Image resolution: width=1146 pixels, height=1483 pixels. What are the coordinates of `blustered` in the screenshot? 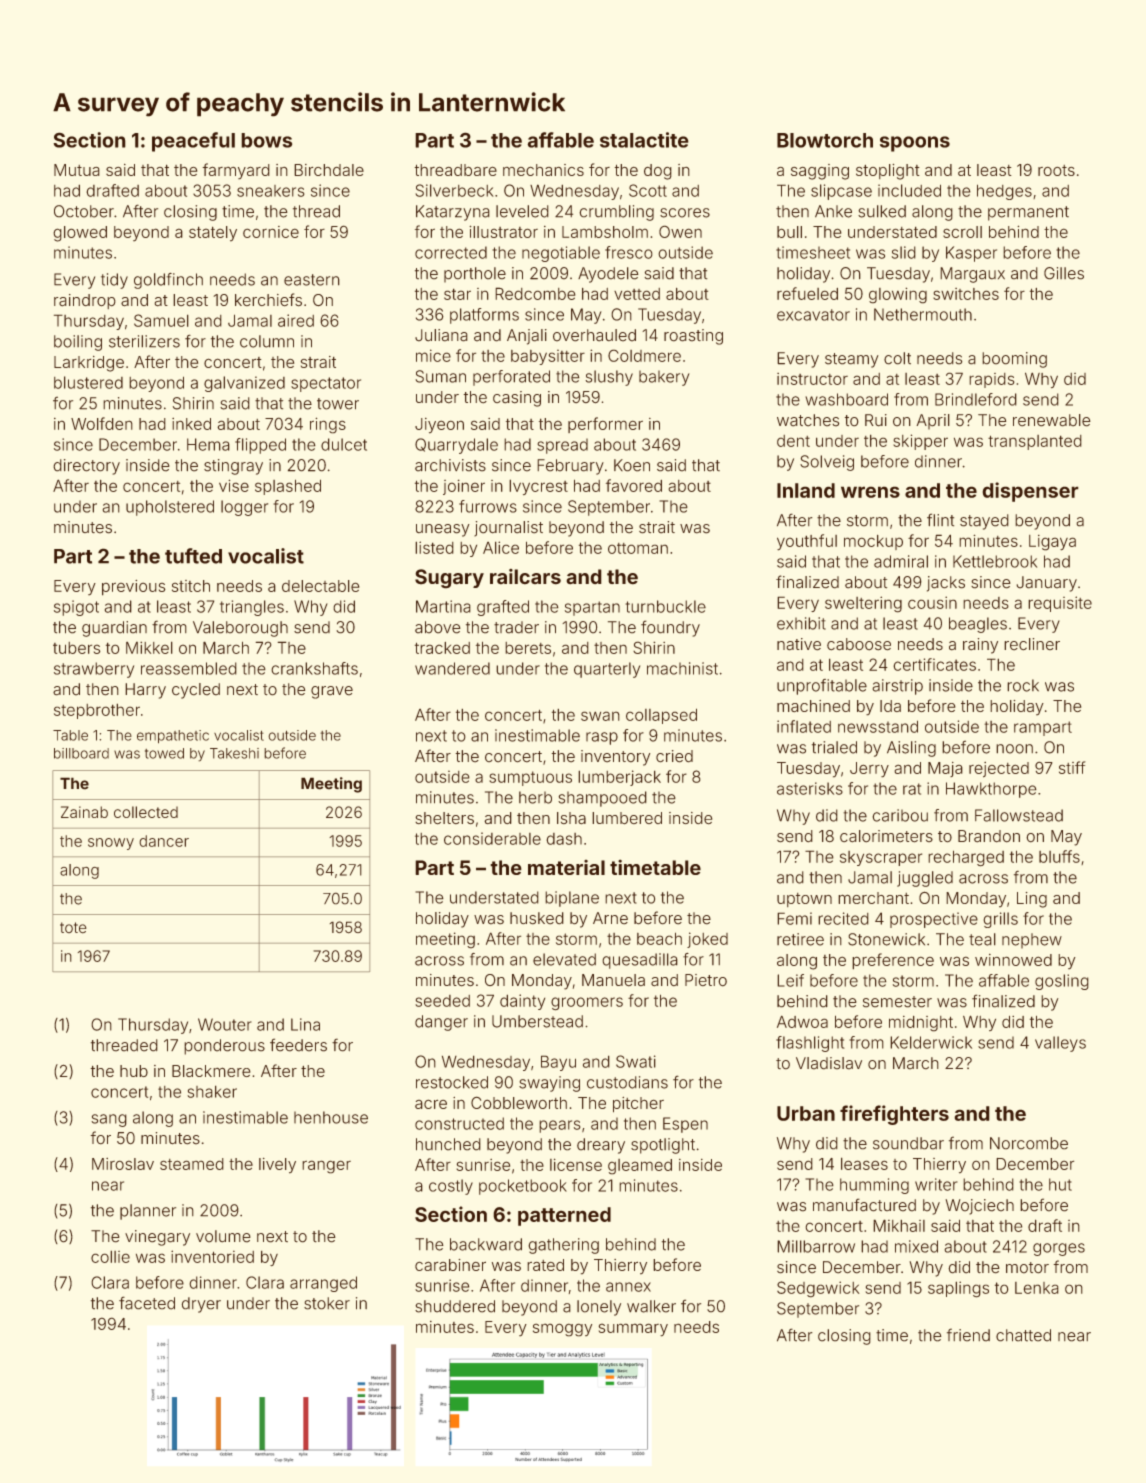 It's located at (88, 382).
